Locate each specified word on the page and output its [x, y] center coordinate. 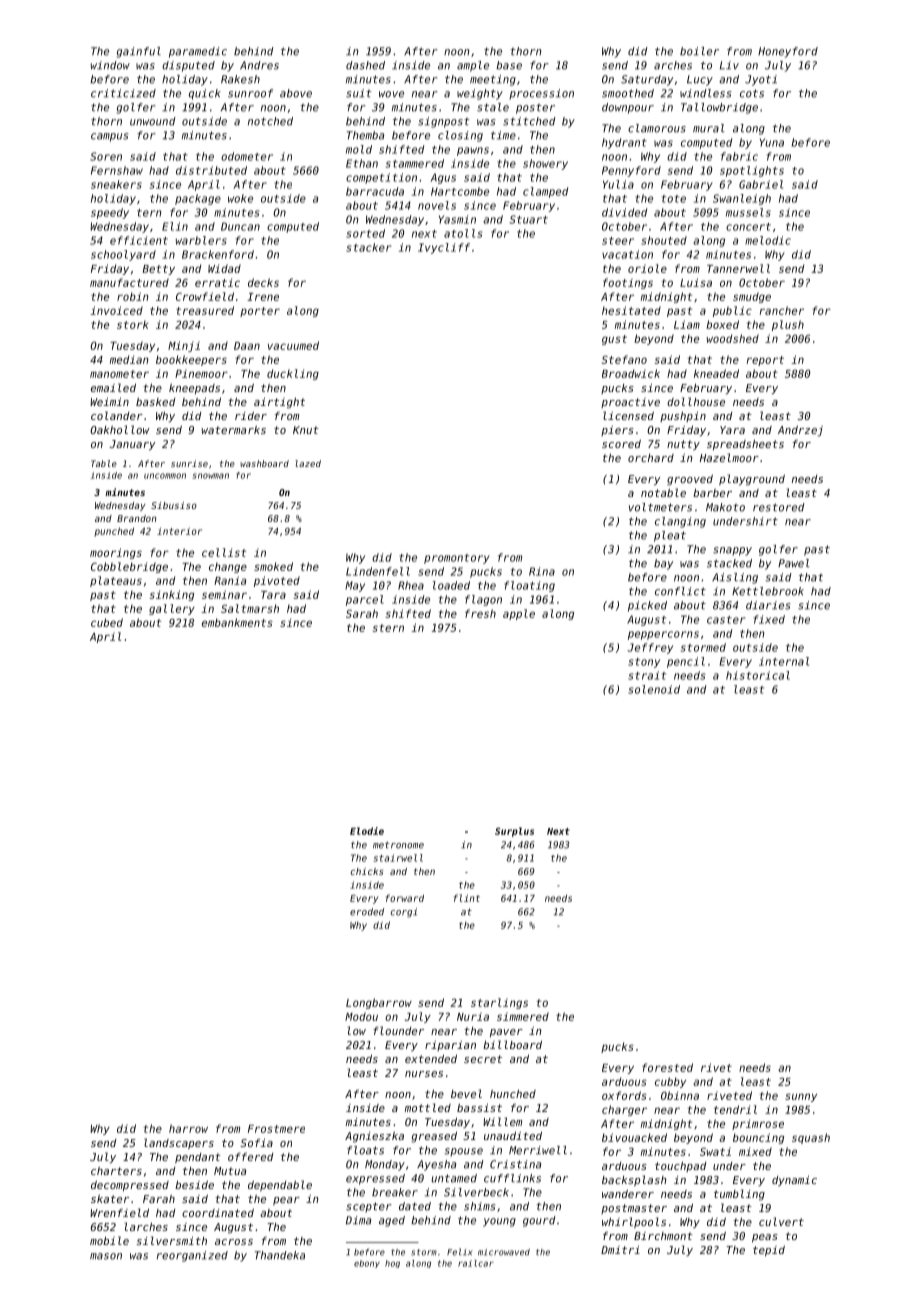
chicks [367, 871]
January [132, 445]
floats [365, 1150]
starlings [499, 1003]
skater [110, 1199]
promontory [457, 559]
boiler [699, 51]
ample [473, 66]
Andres [259, 65]
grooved [690, 480]
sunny [801, 1097]
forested [667, 1067]
